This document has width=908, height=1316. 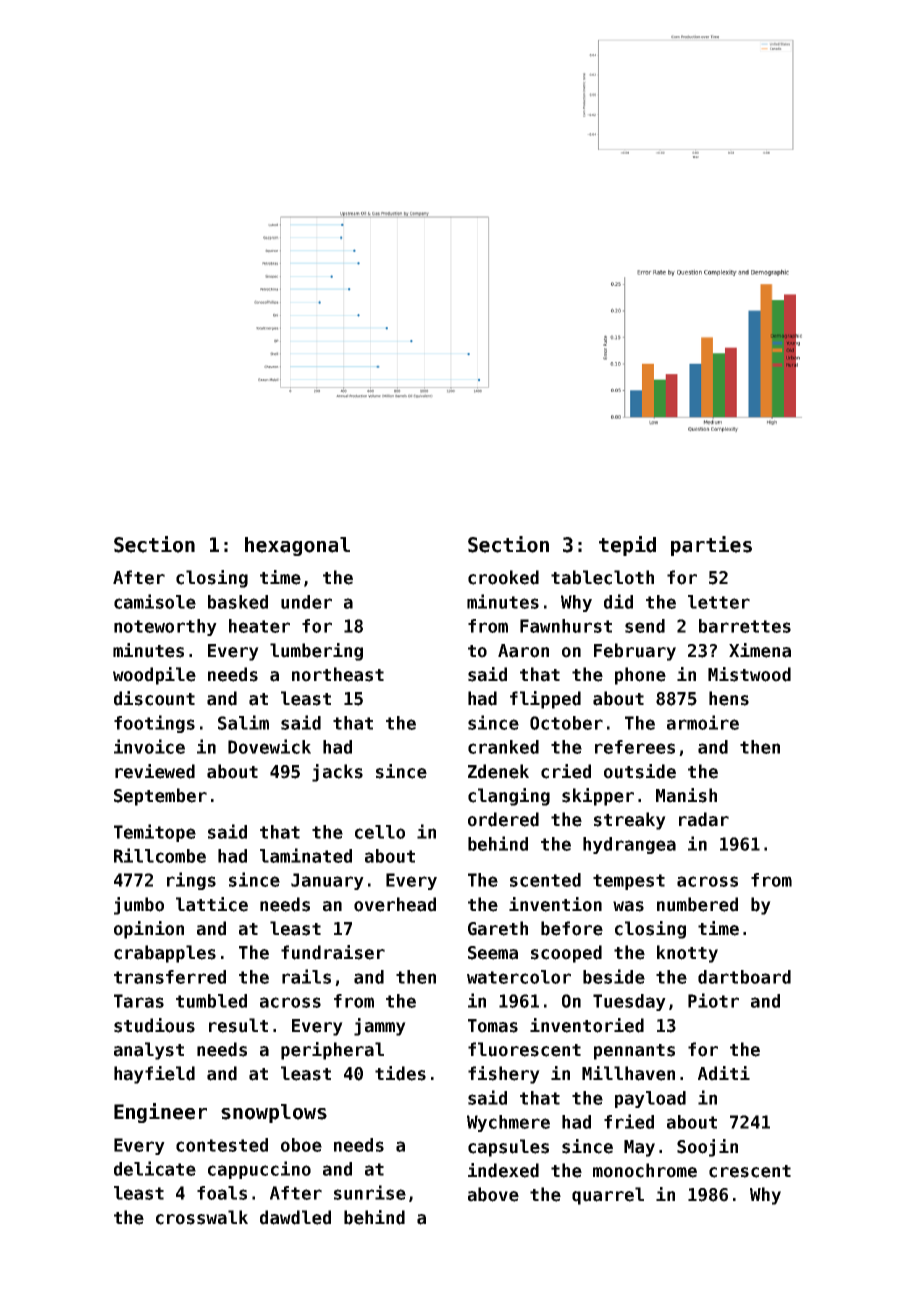 What do you see at coordinates (713, 1000) in the document?
I see `Piotr` at bounding box center [713, 1000].
